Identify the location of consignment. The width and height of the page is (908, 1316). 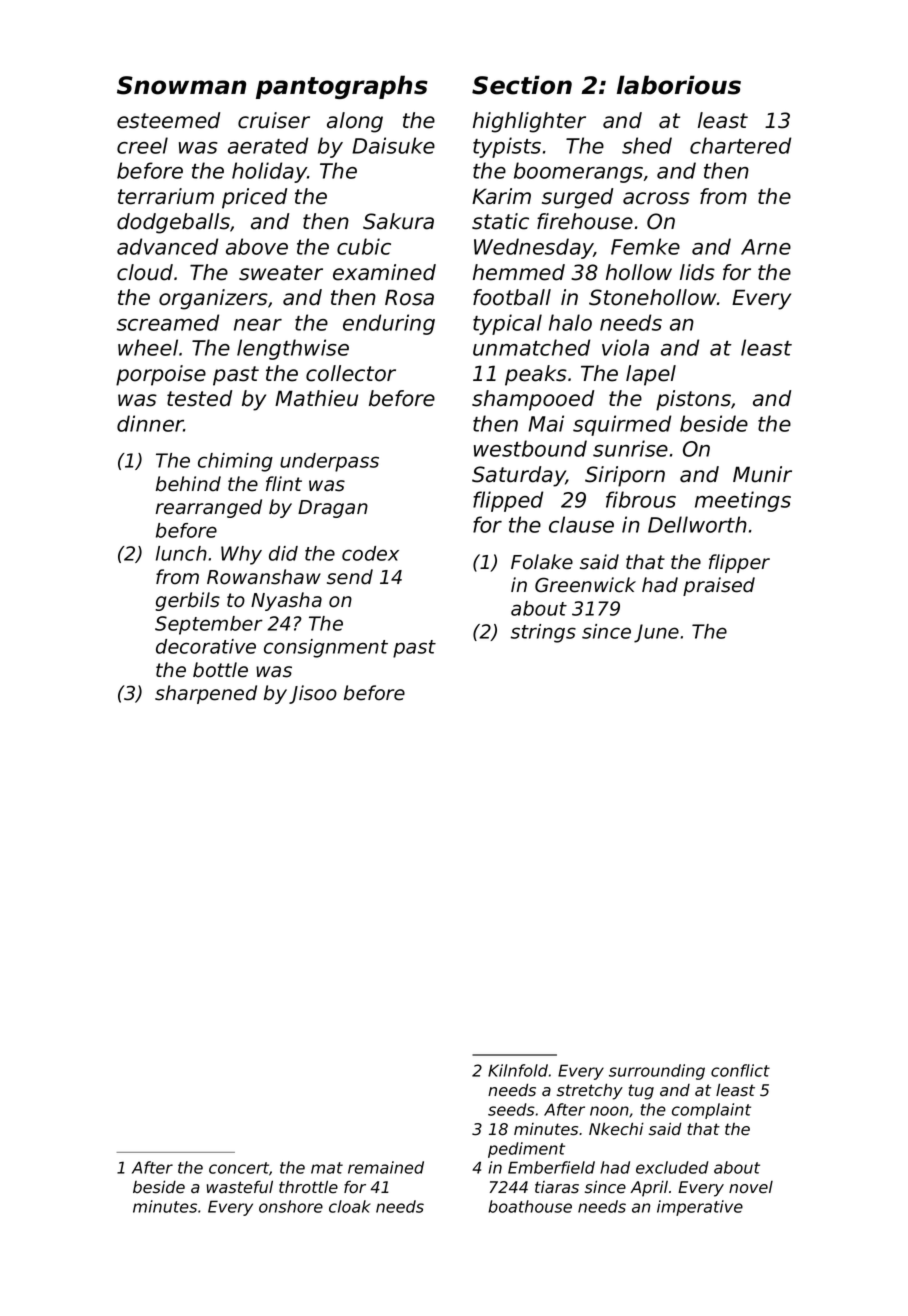
(326, 648).
